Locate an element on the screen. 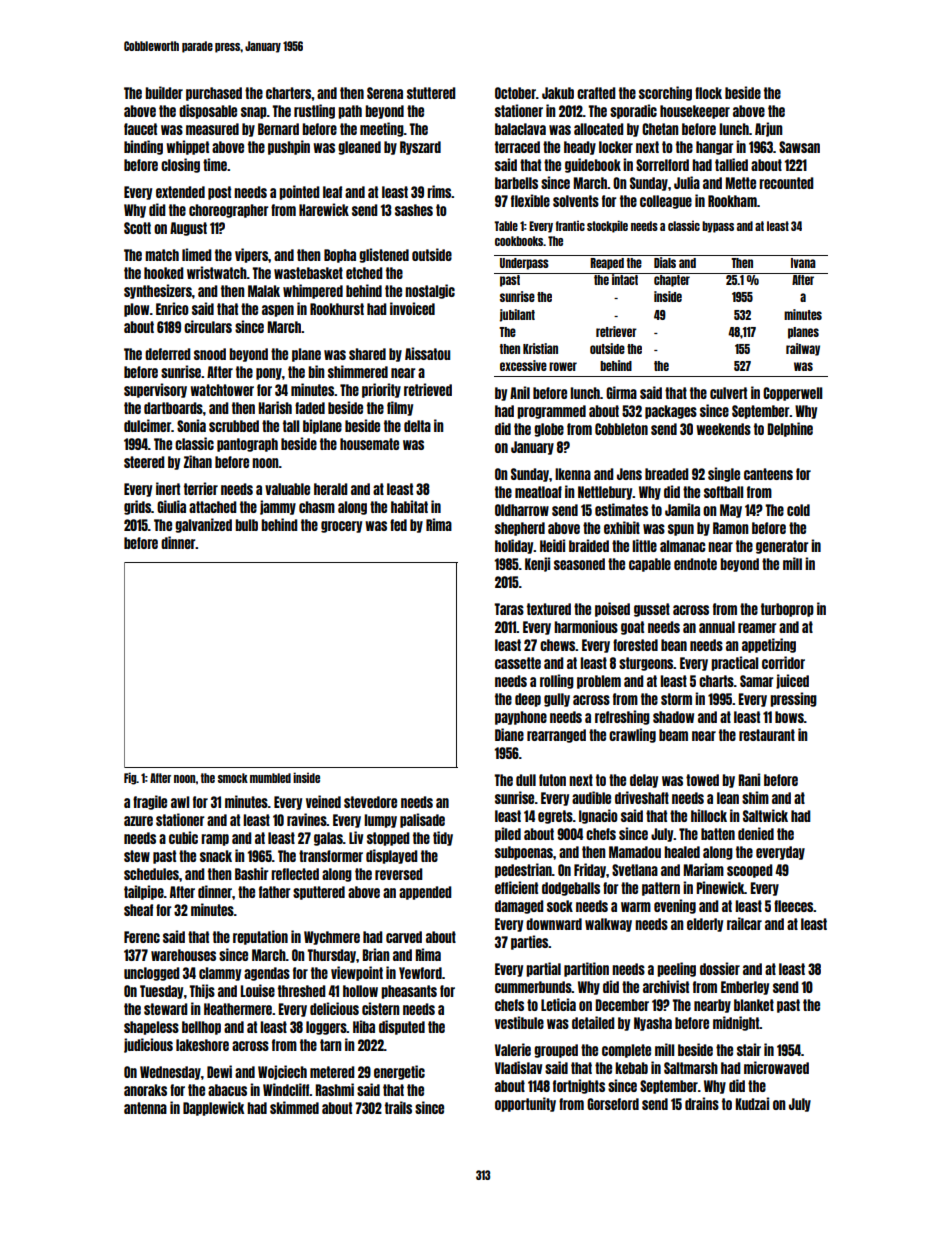 The height and width of the screenshot is (1233, 952). Arjun is located at coordinates (768, 129).
